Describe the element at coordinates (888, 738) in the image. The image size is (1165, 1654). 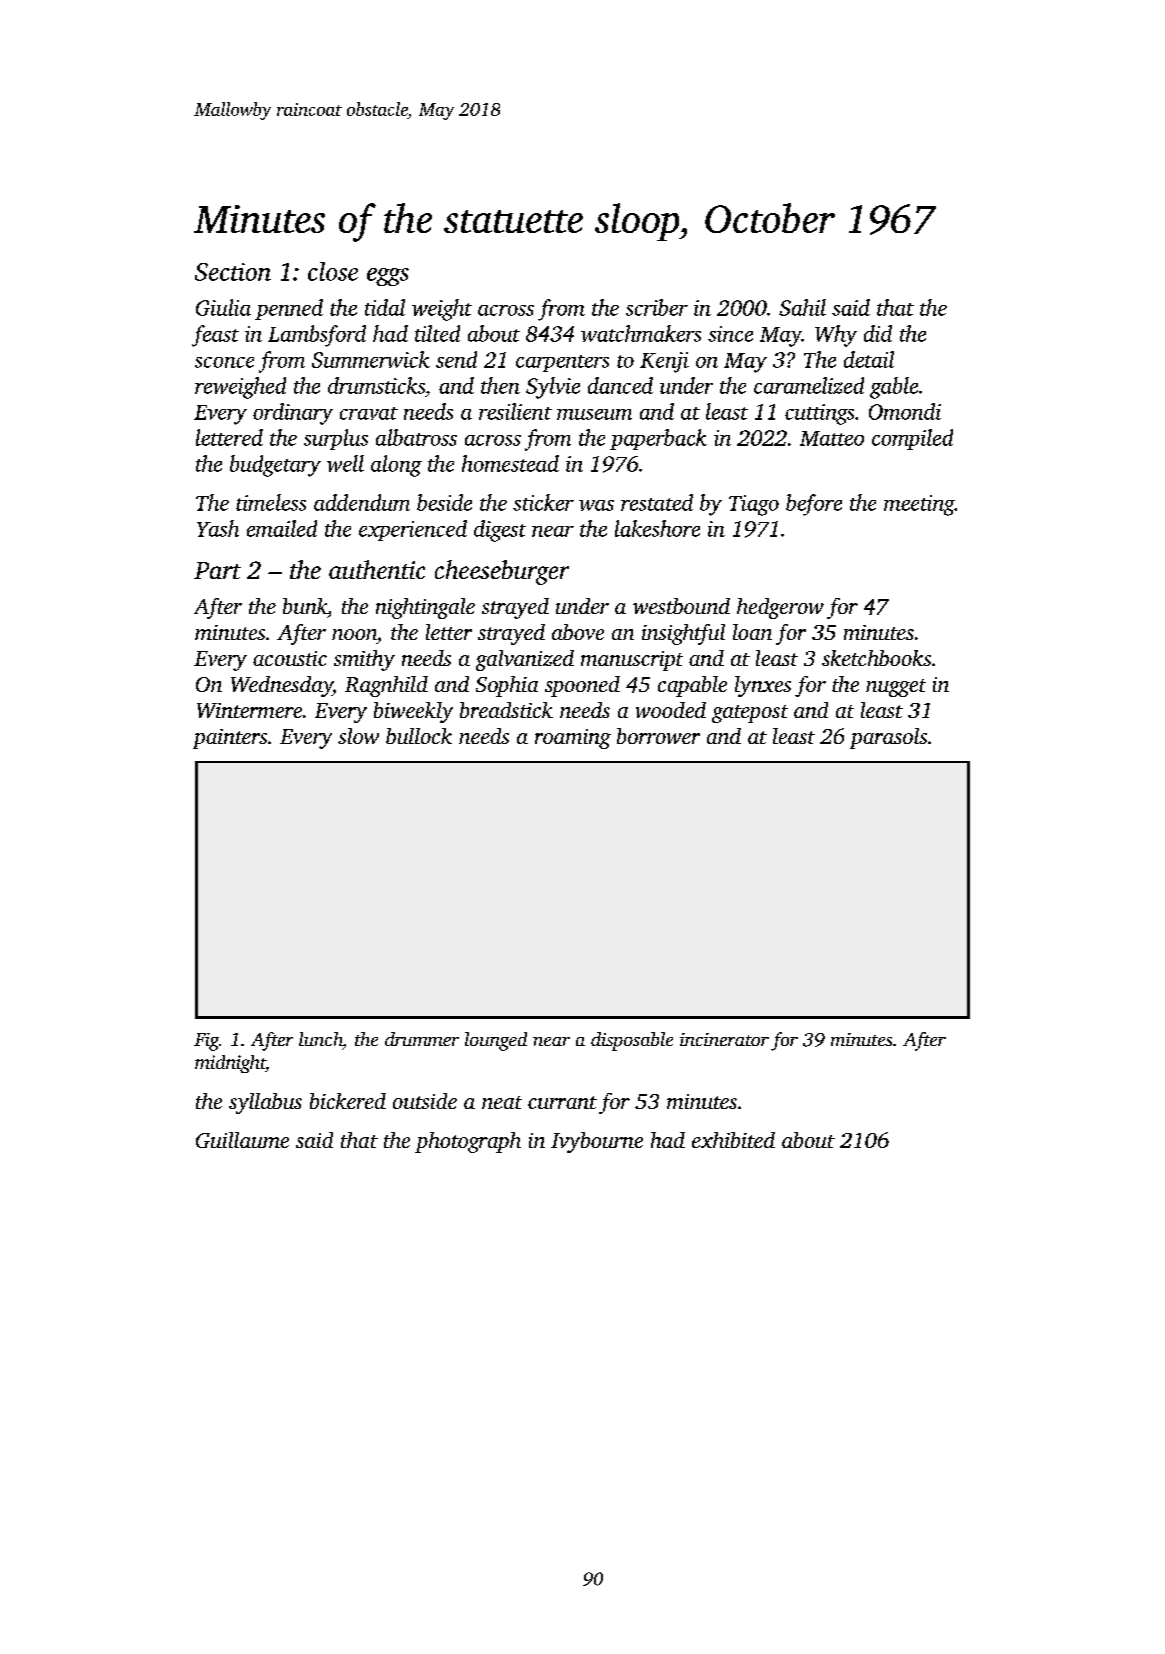
I see `parasols` at that location.
